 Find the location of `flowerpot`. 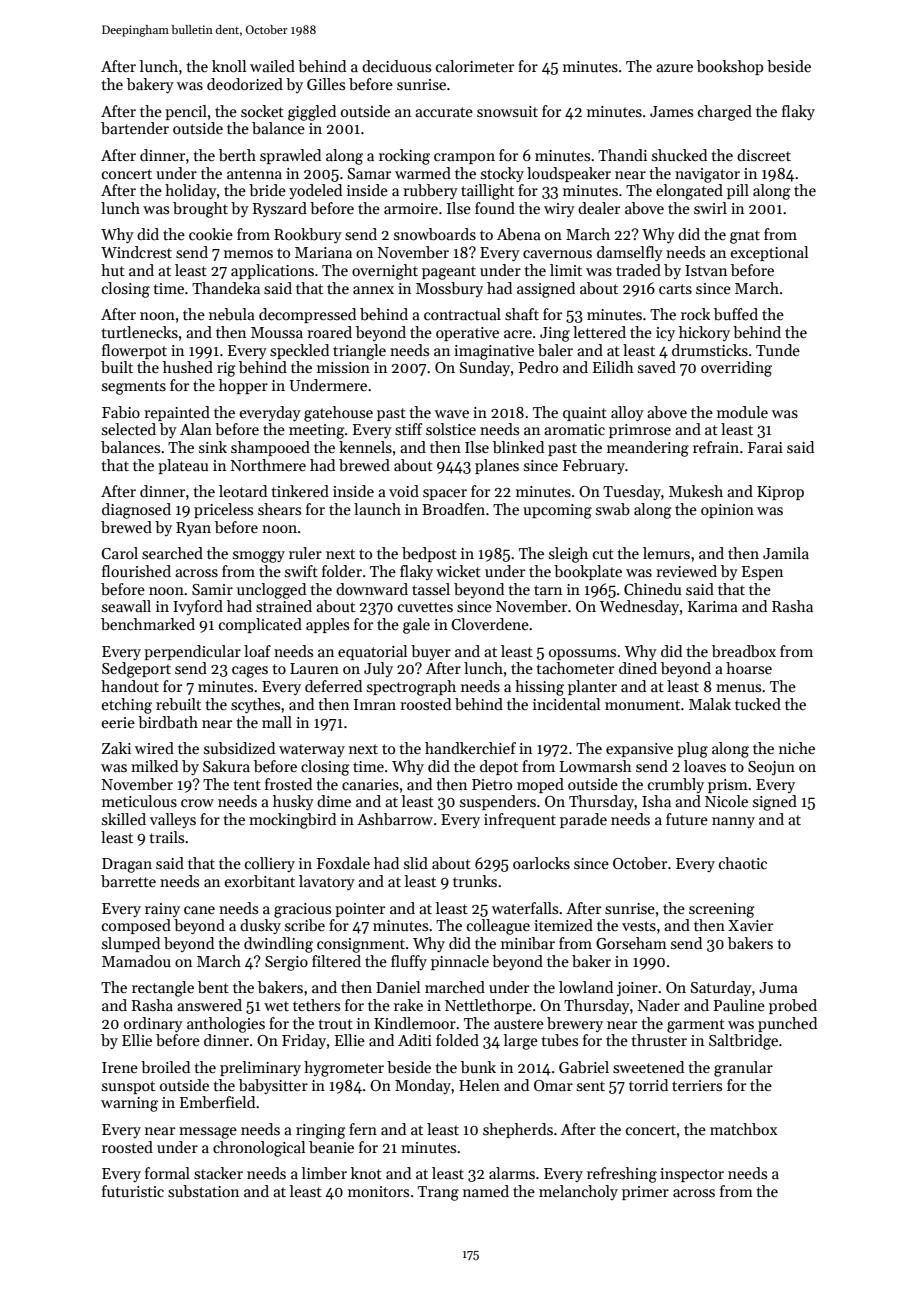

flowerpot is located at coordinates (134, 351).
